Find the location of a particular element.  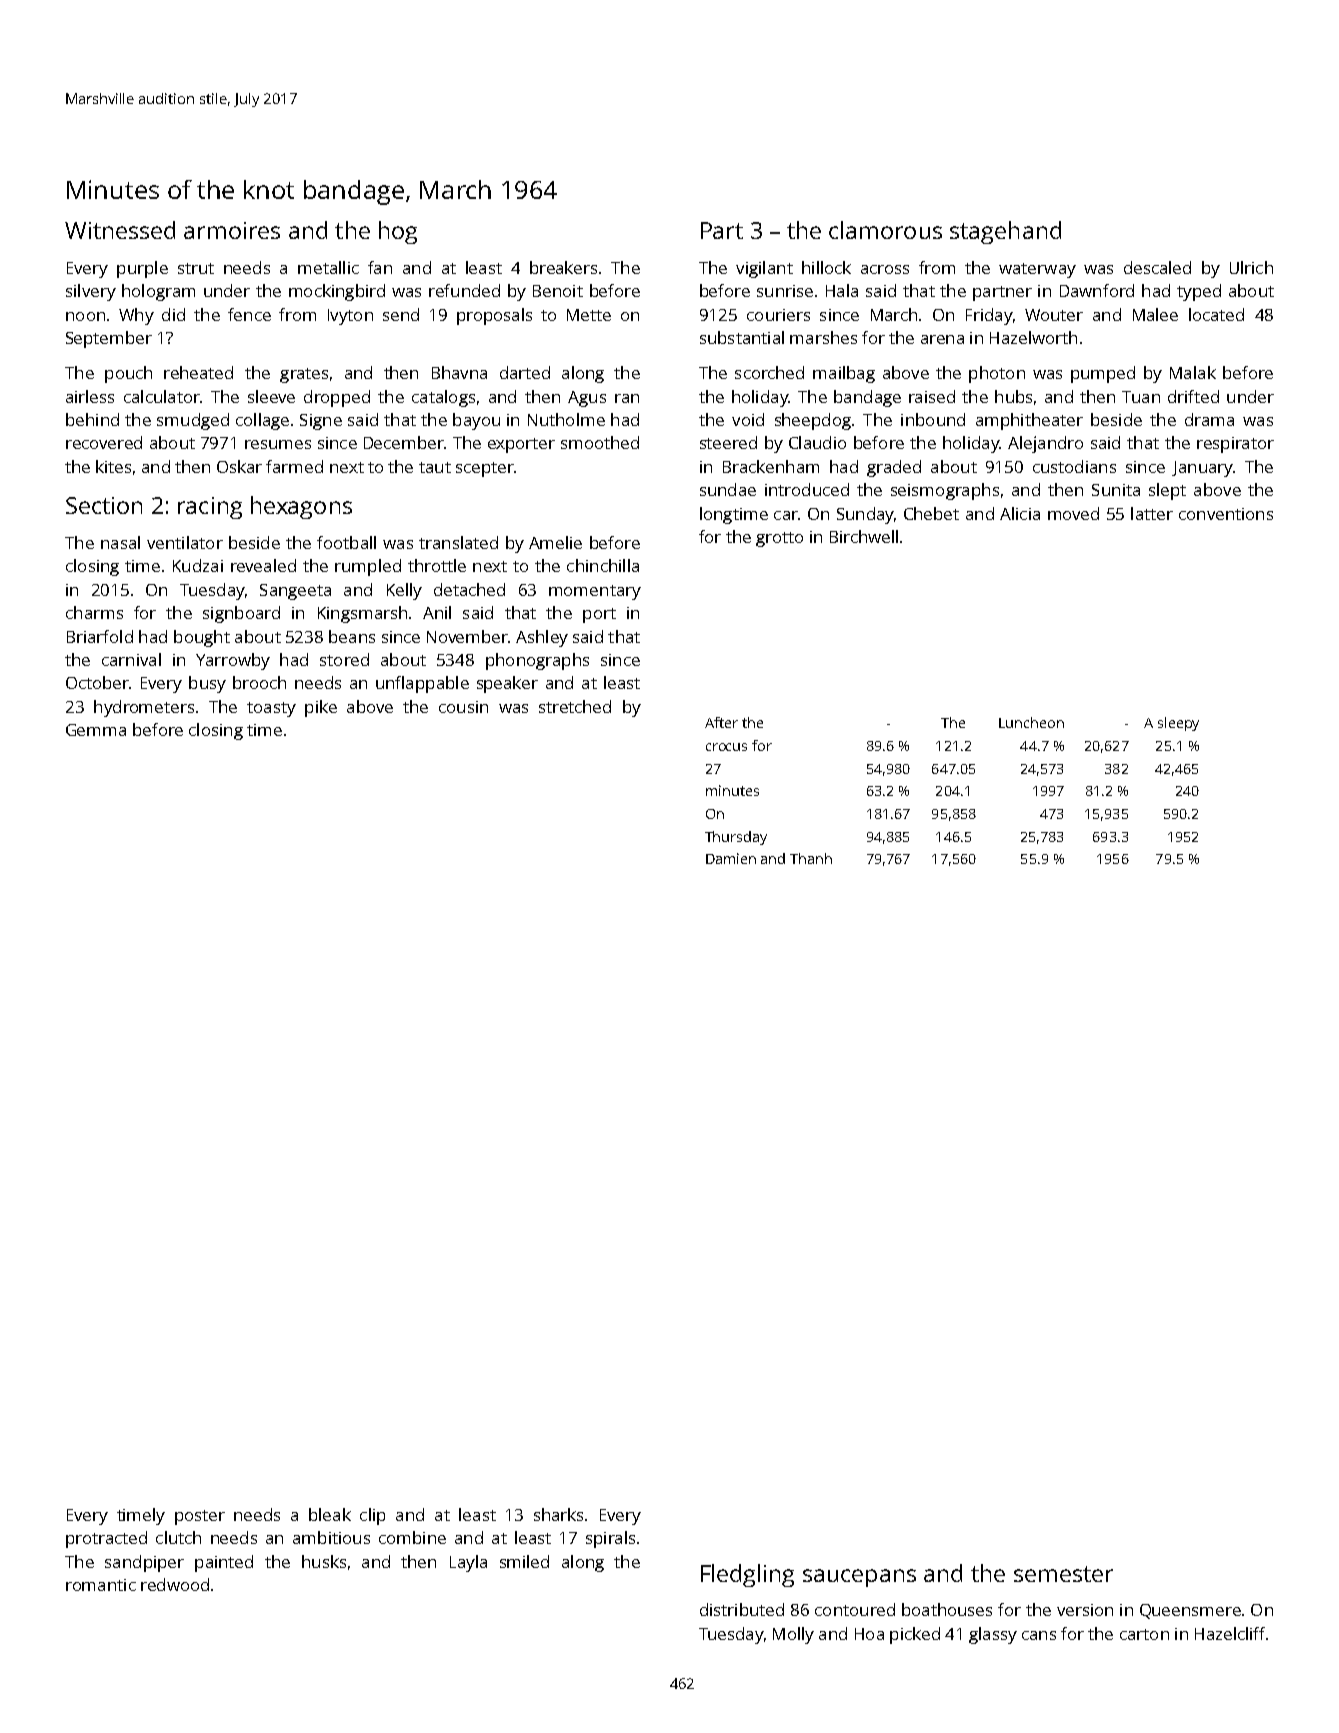

located is located at coordinates (1216, 314).
